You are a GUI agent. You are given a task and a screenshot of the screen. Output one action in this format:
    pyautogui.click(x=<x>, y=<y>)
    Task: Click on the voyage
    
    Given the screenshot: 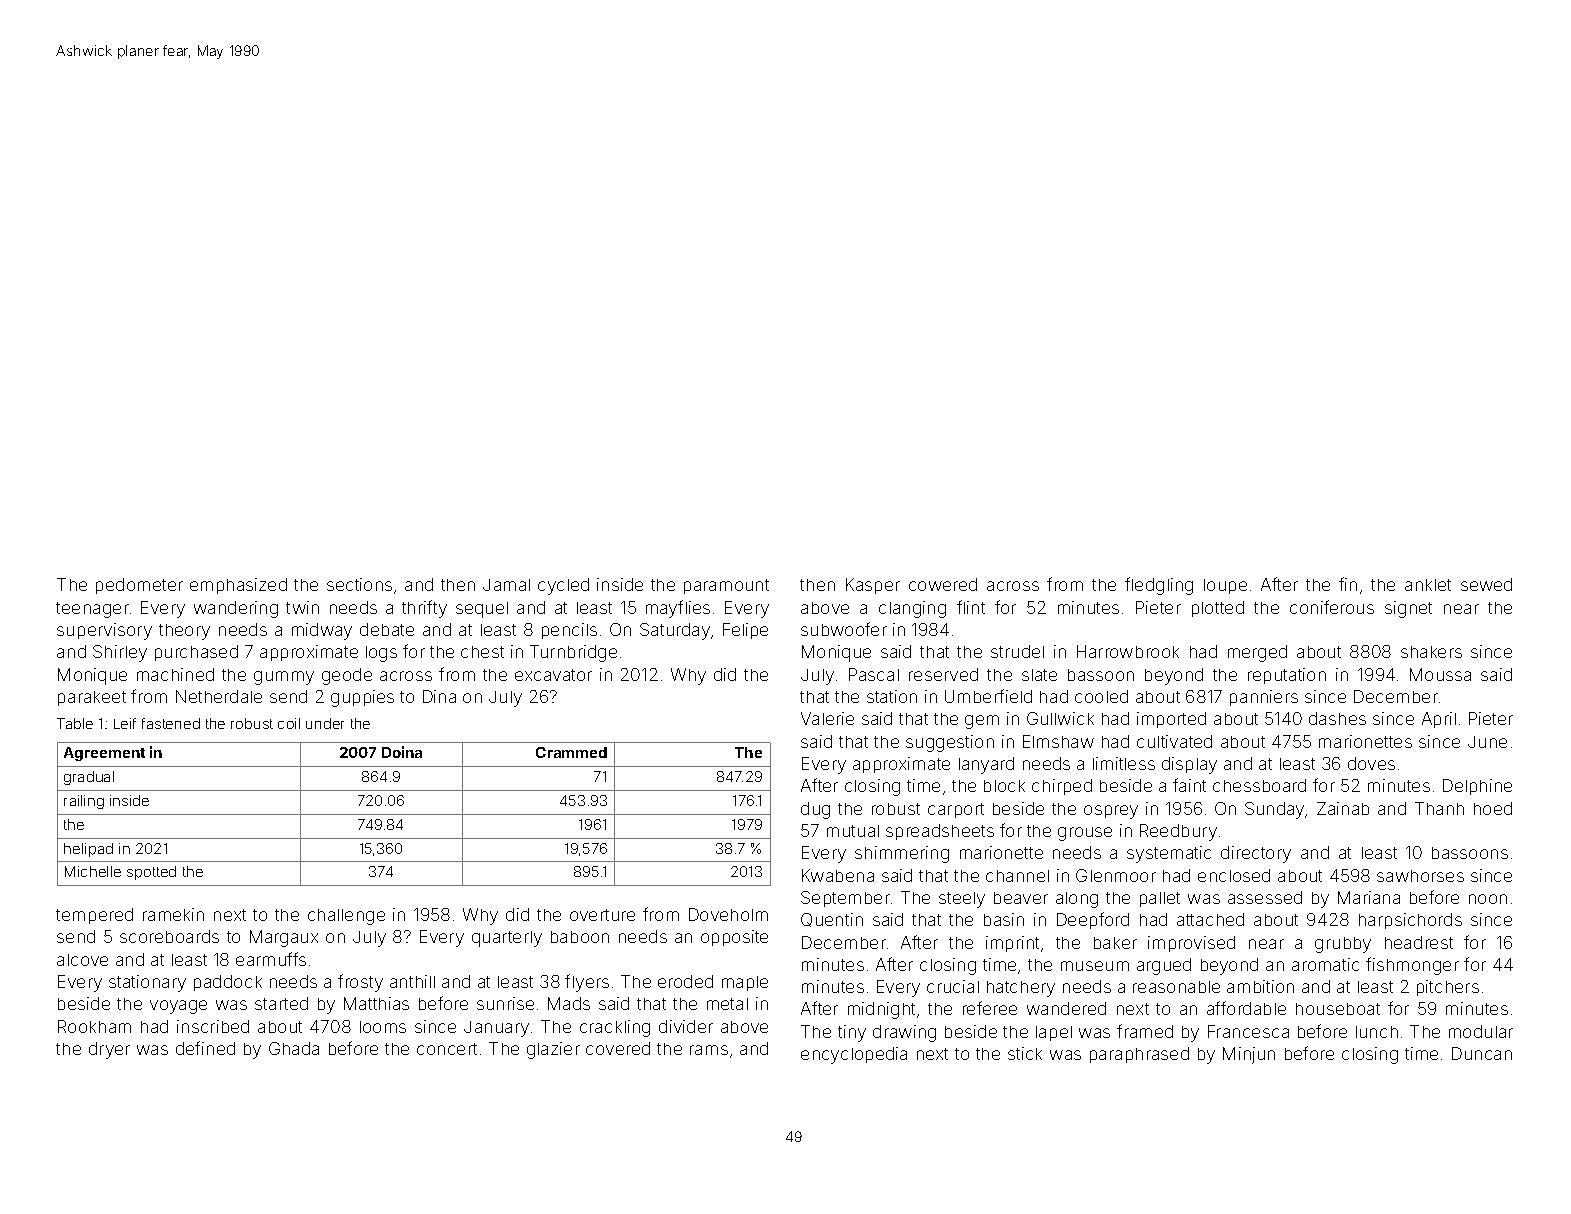 What is the action you would take?
    pyautogui.click(x=178, y=1007)
